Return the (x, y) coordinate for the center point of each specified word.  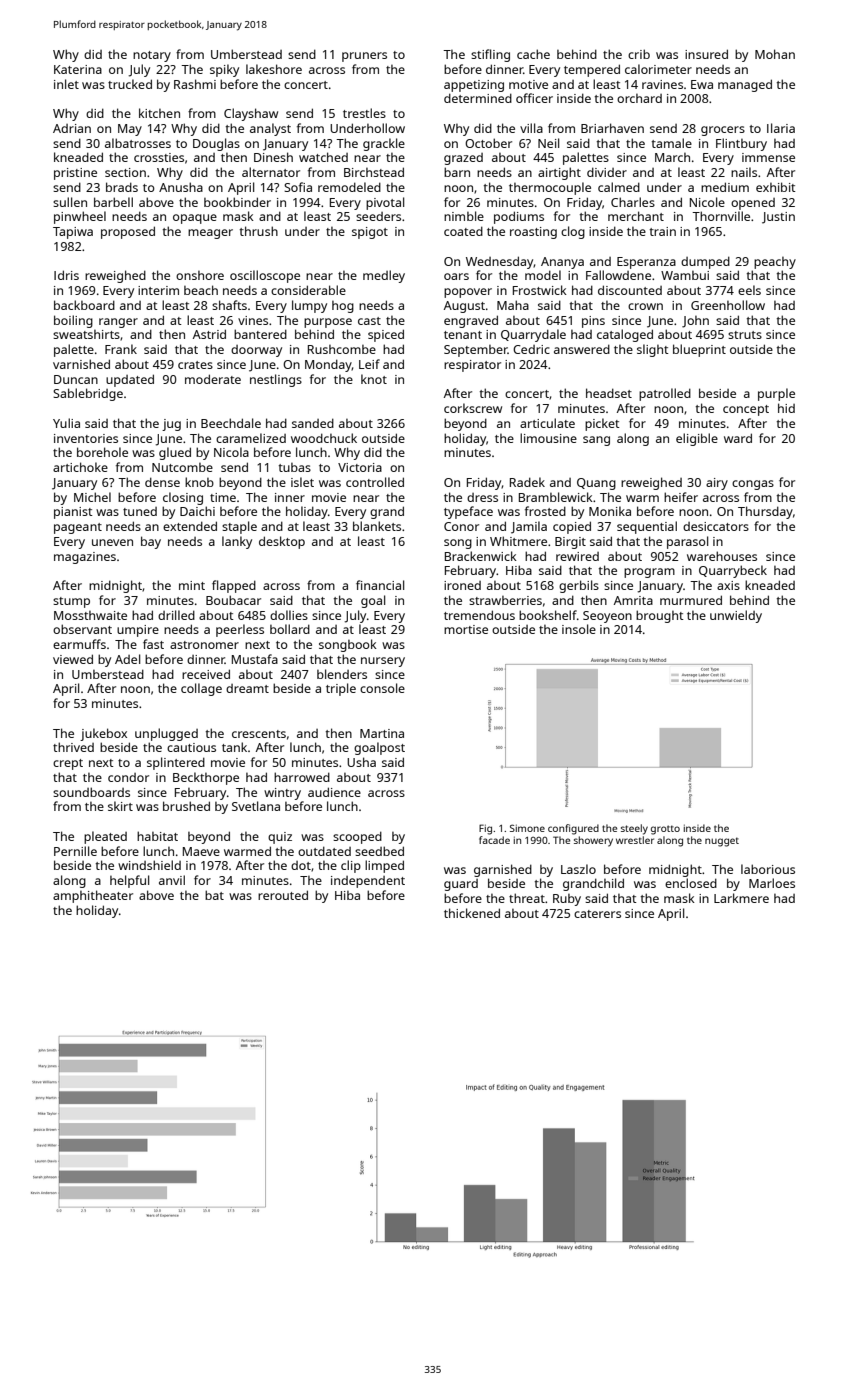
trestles (364, 113)
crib (639, 54)
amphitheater (93, 896)
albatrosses (138, 143)
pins (593, 322)
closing (183, 498)
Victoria (360, 467)
